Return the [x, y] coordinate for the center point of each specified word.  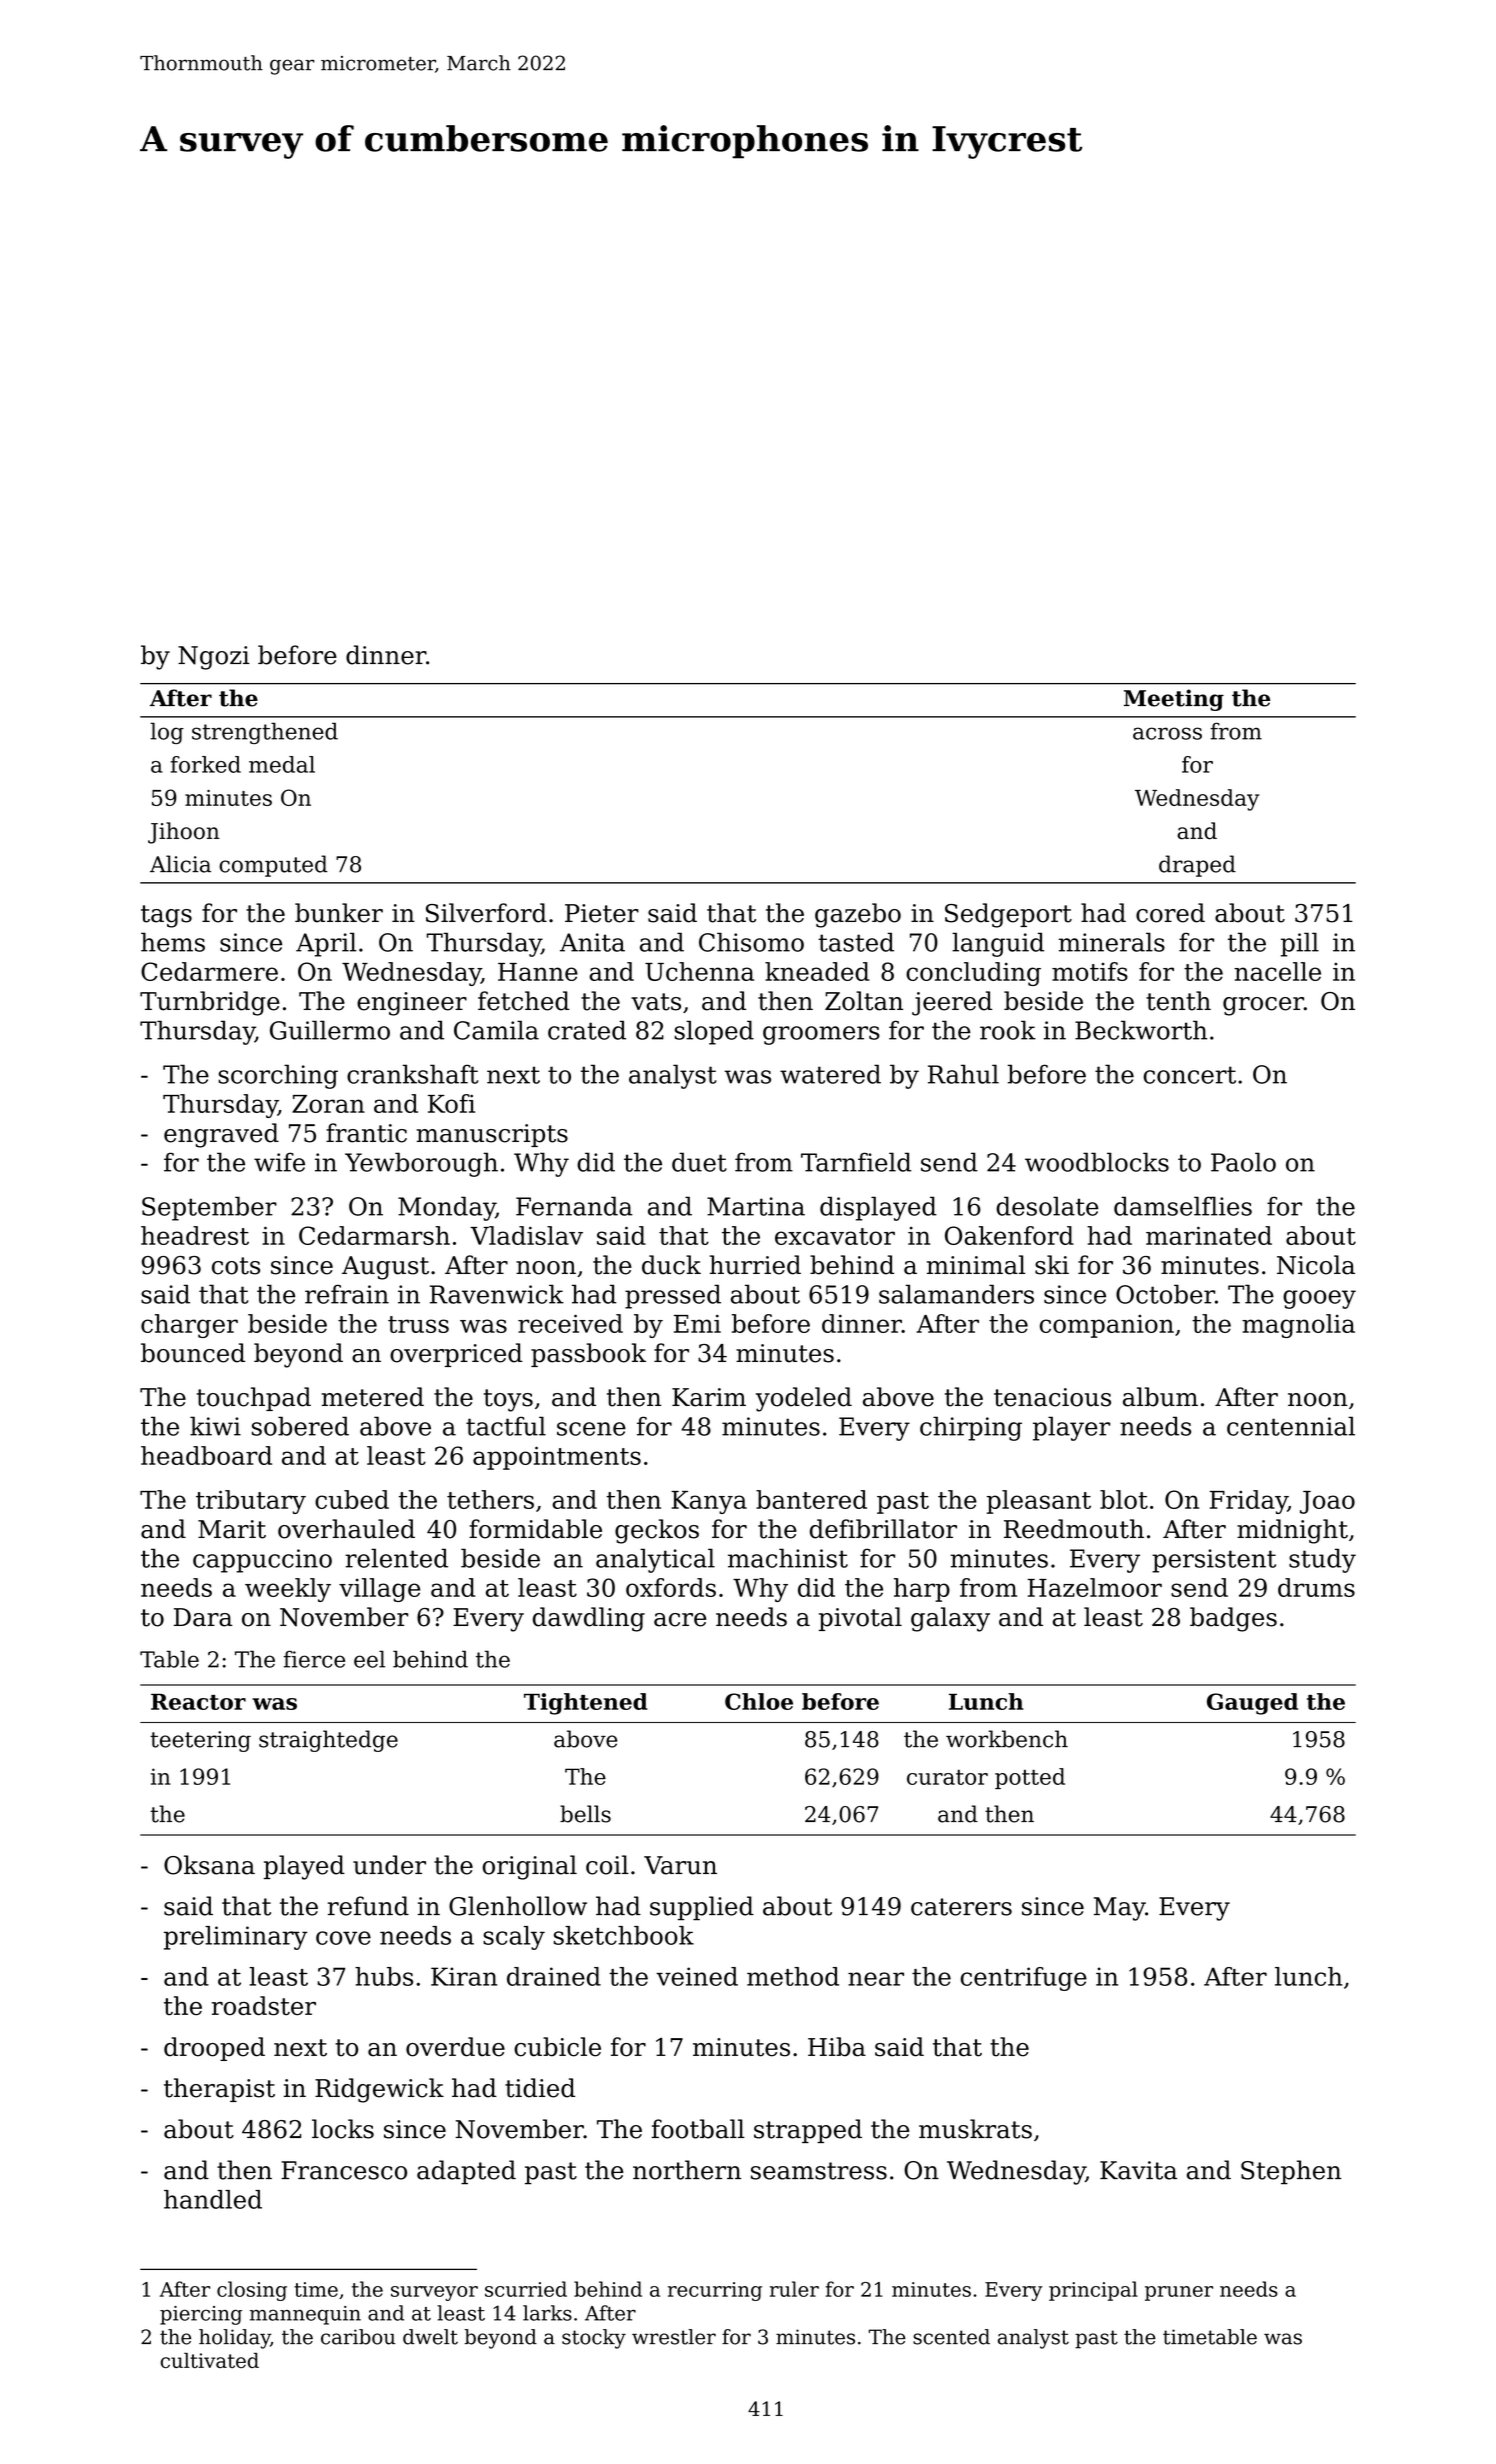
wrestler [674, 2337]
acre [680, 1620]
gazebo [858, 915]
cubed [352, 1499]
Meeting [1174, 700]
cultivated [210, 2360]
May [1119, 1909]
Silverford [486, 913]
